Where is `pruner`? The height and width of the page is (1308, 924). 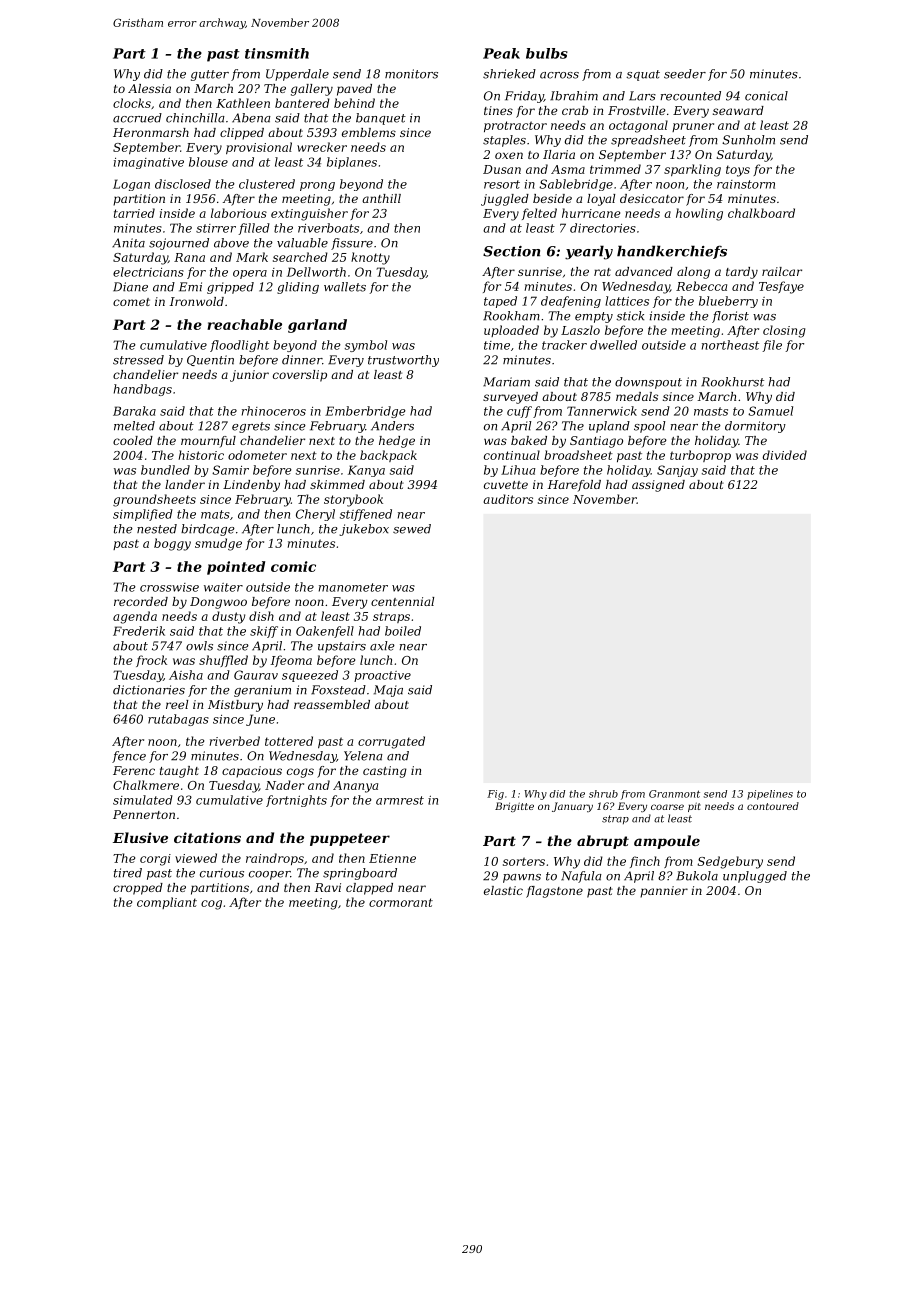
pruner is located at coordinates (693, 127).
